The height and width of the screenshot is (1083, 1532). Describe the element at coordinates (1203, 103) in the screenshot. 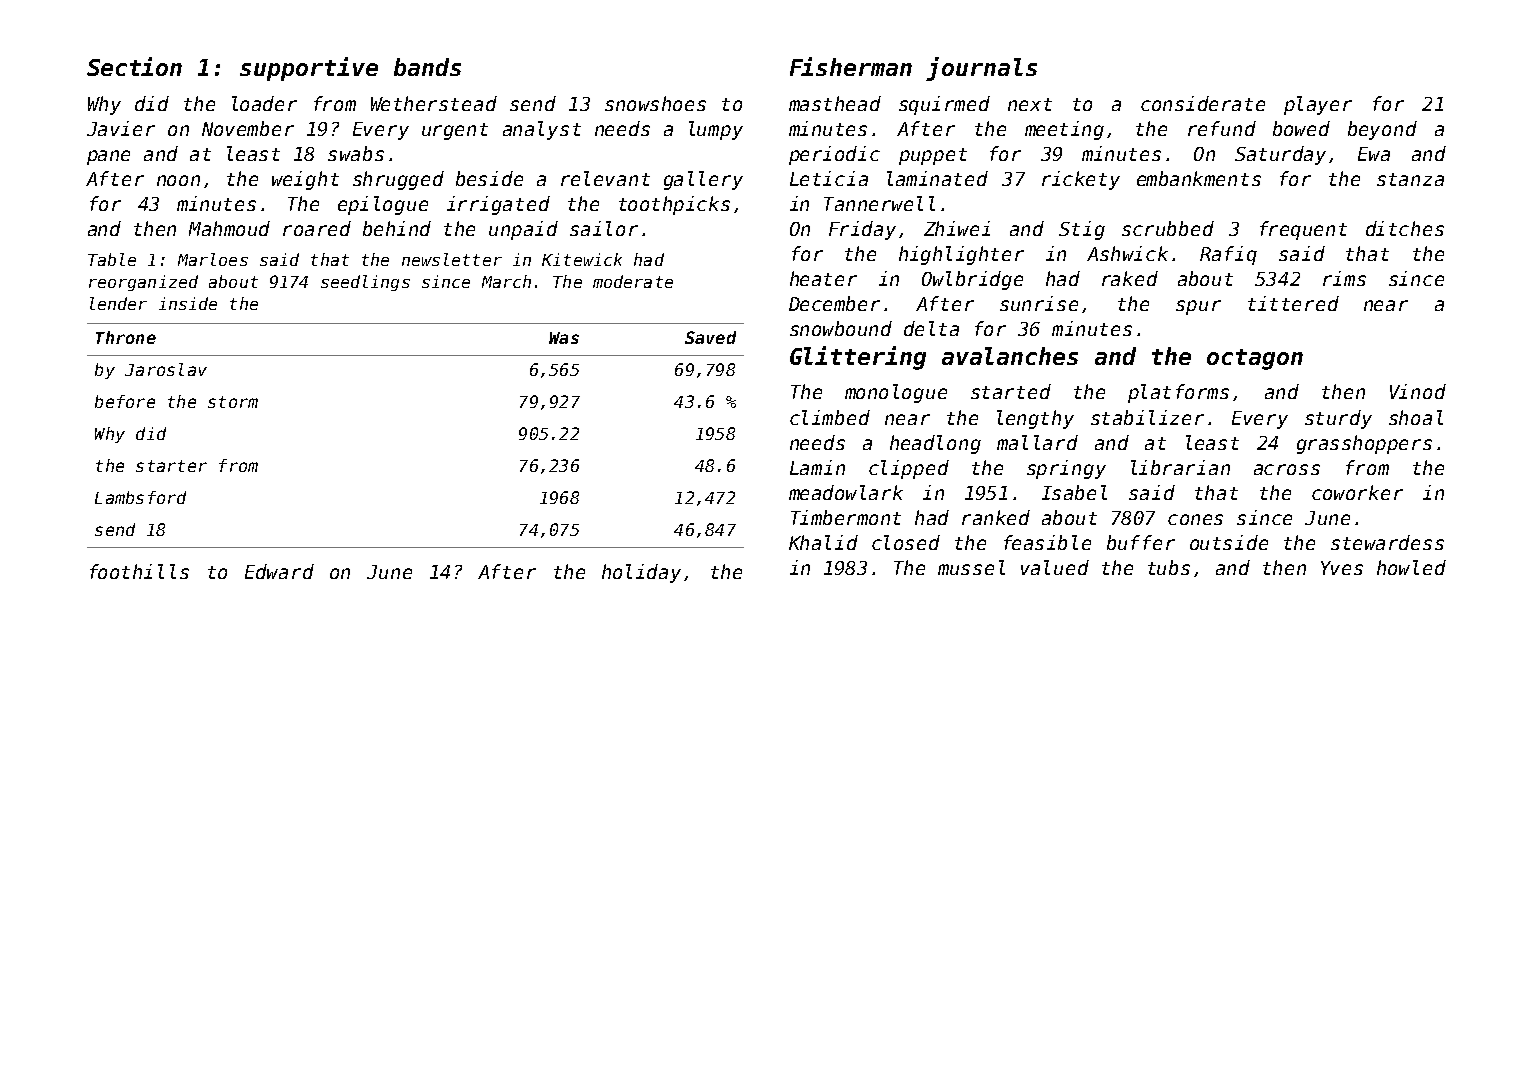

I see `considerate` at that location.
